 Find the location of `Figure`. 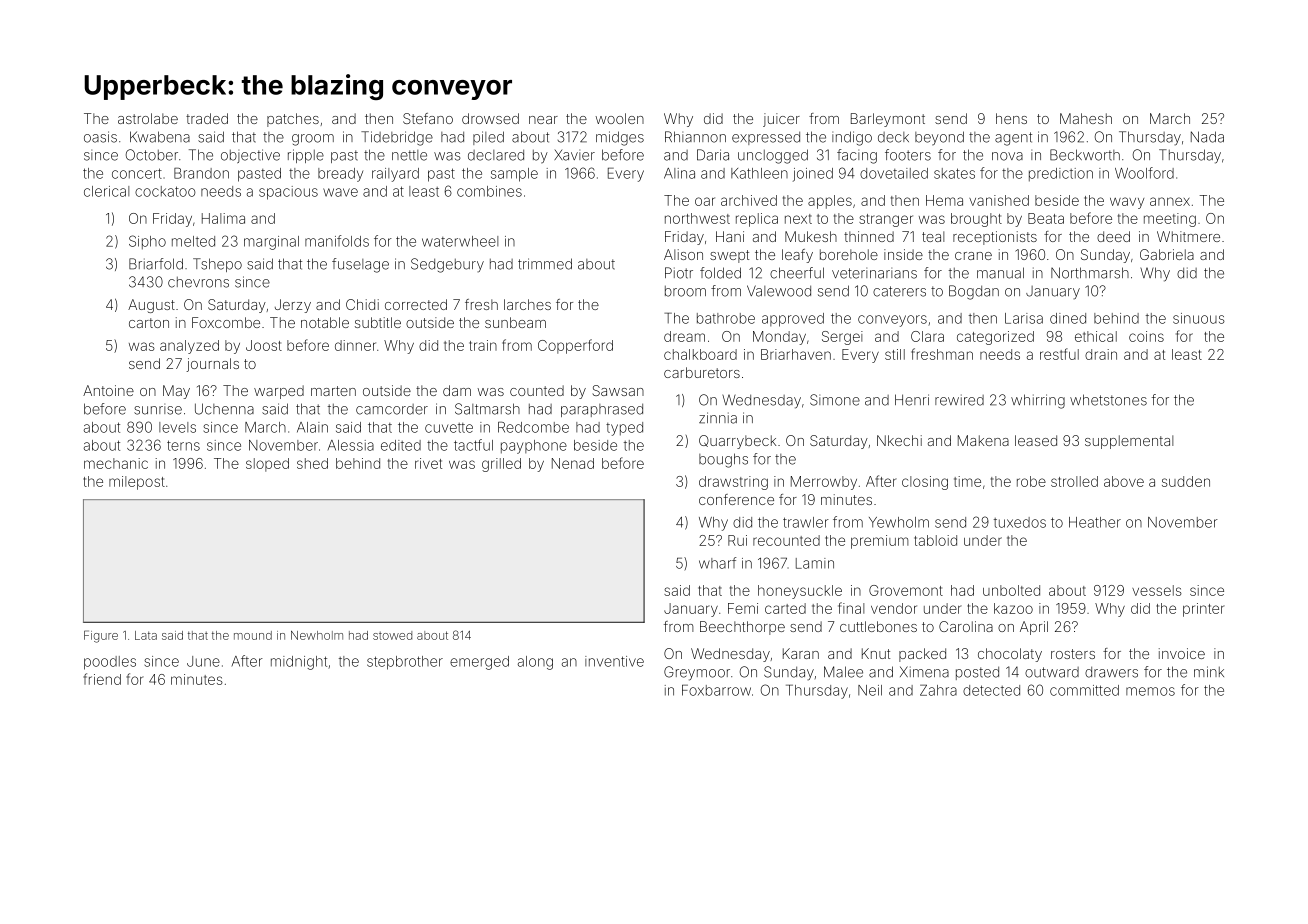

Figure is located at coordinates (101, 636).
